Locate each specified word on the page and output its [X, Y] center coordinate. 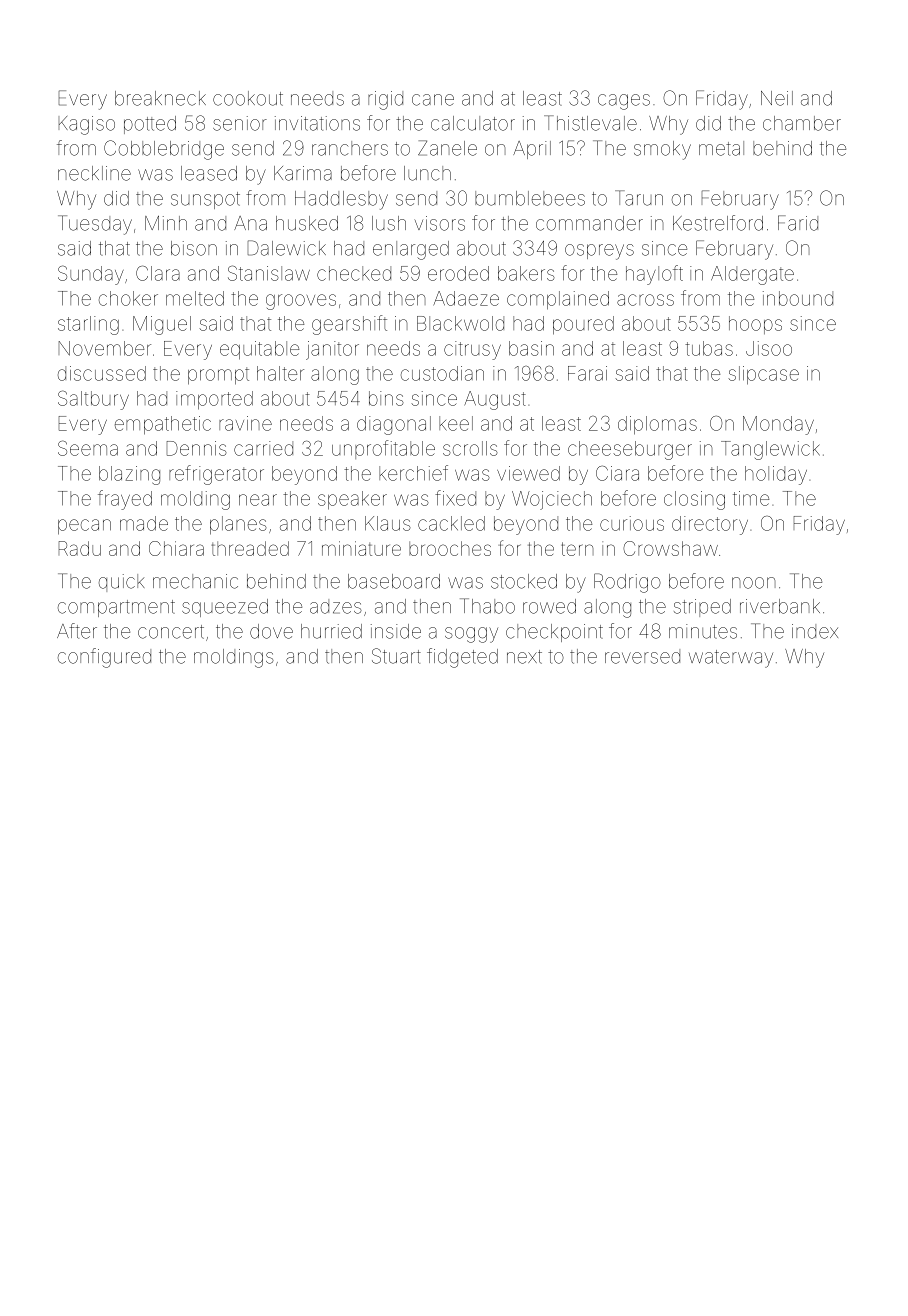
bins [386, 398]
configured [104, 658]
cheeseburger [630, 450]
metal [721, 148]
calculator [473, 123]
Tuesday [95, 225]
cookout [248, 98]
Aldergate [752, 275]
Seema [88, 448]
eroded [458, 273]
